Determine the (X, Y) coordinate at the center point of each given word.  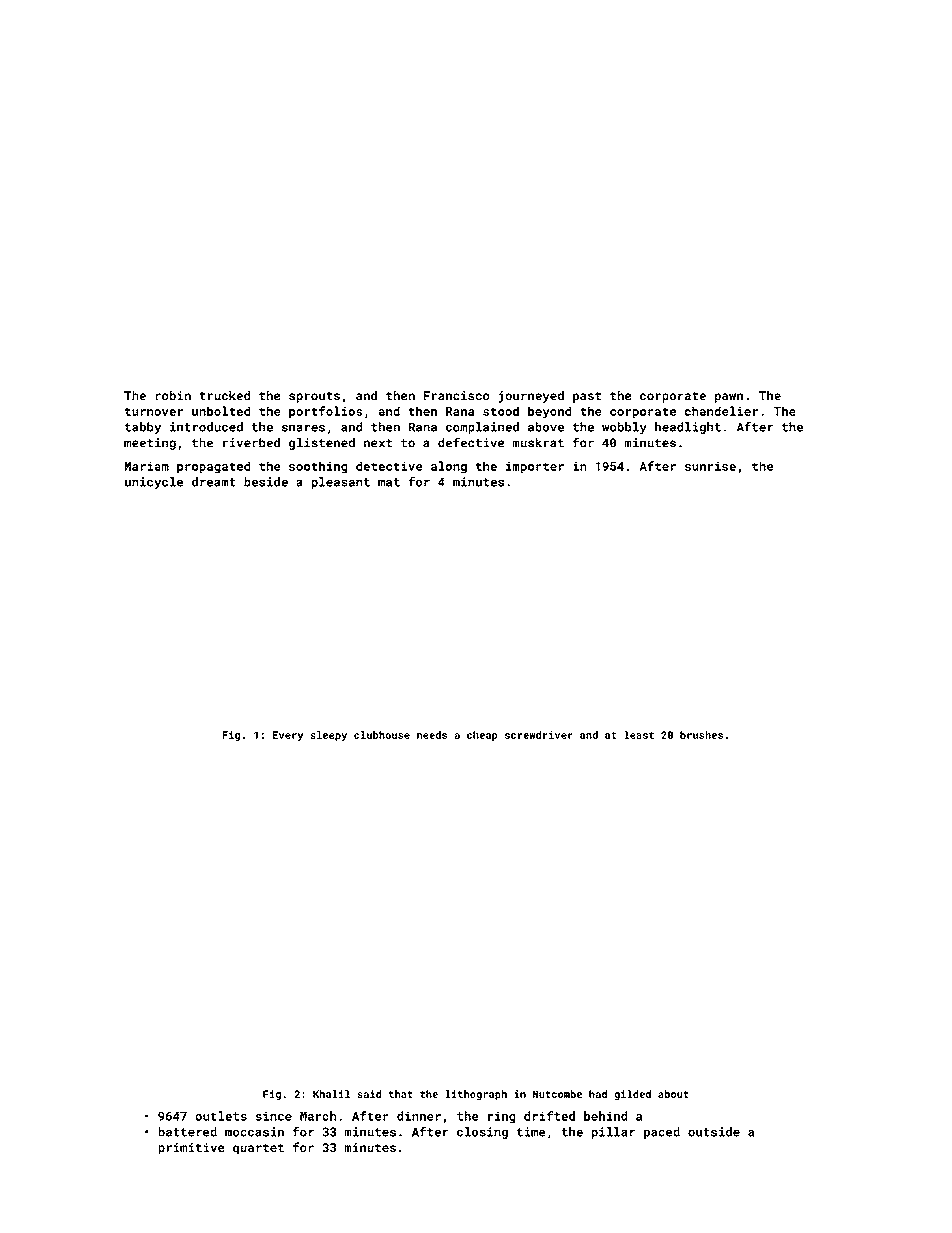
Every (288, 736)
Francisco (456, 396)
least (639, 735)
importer (535, 467)
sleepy (328, 736)
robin (173, 395)
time (531, 1132)
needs (432, 735)
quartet (258, 1149)
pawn (729, 398)
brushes (701, 735)
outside (714, 1132)
